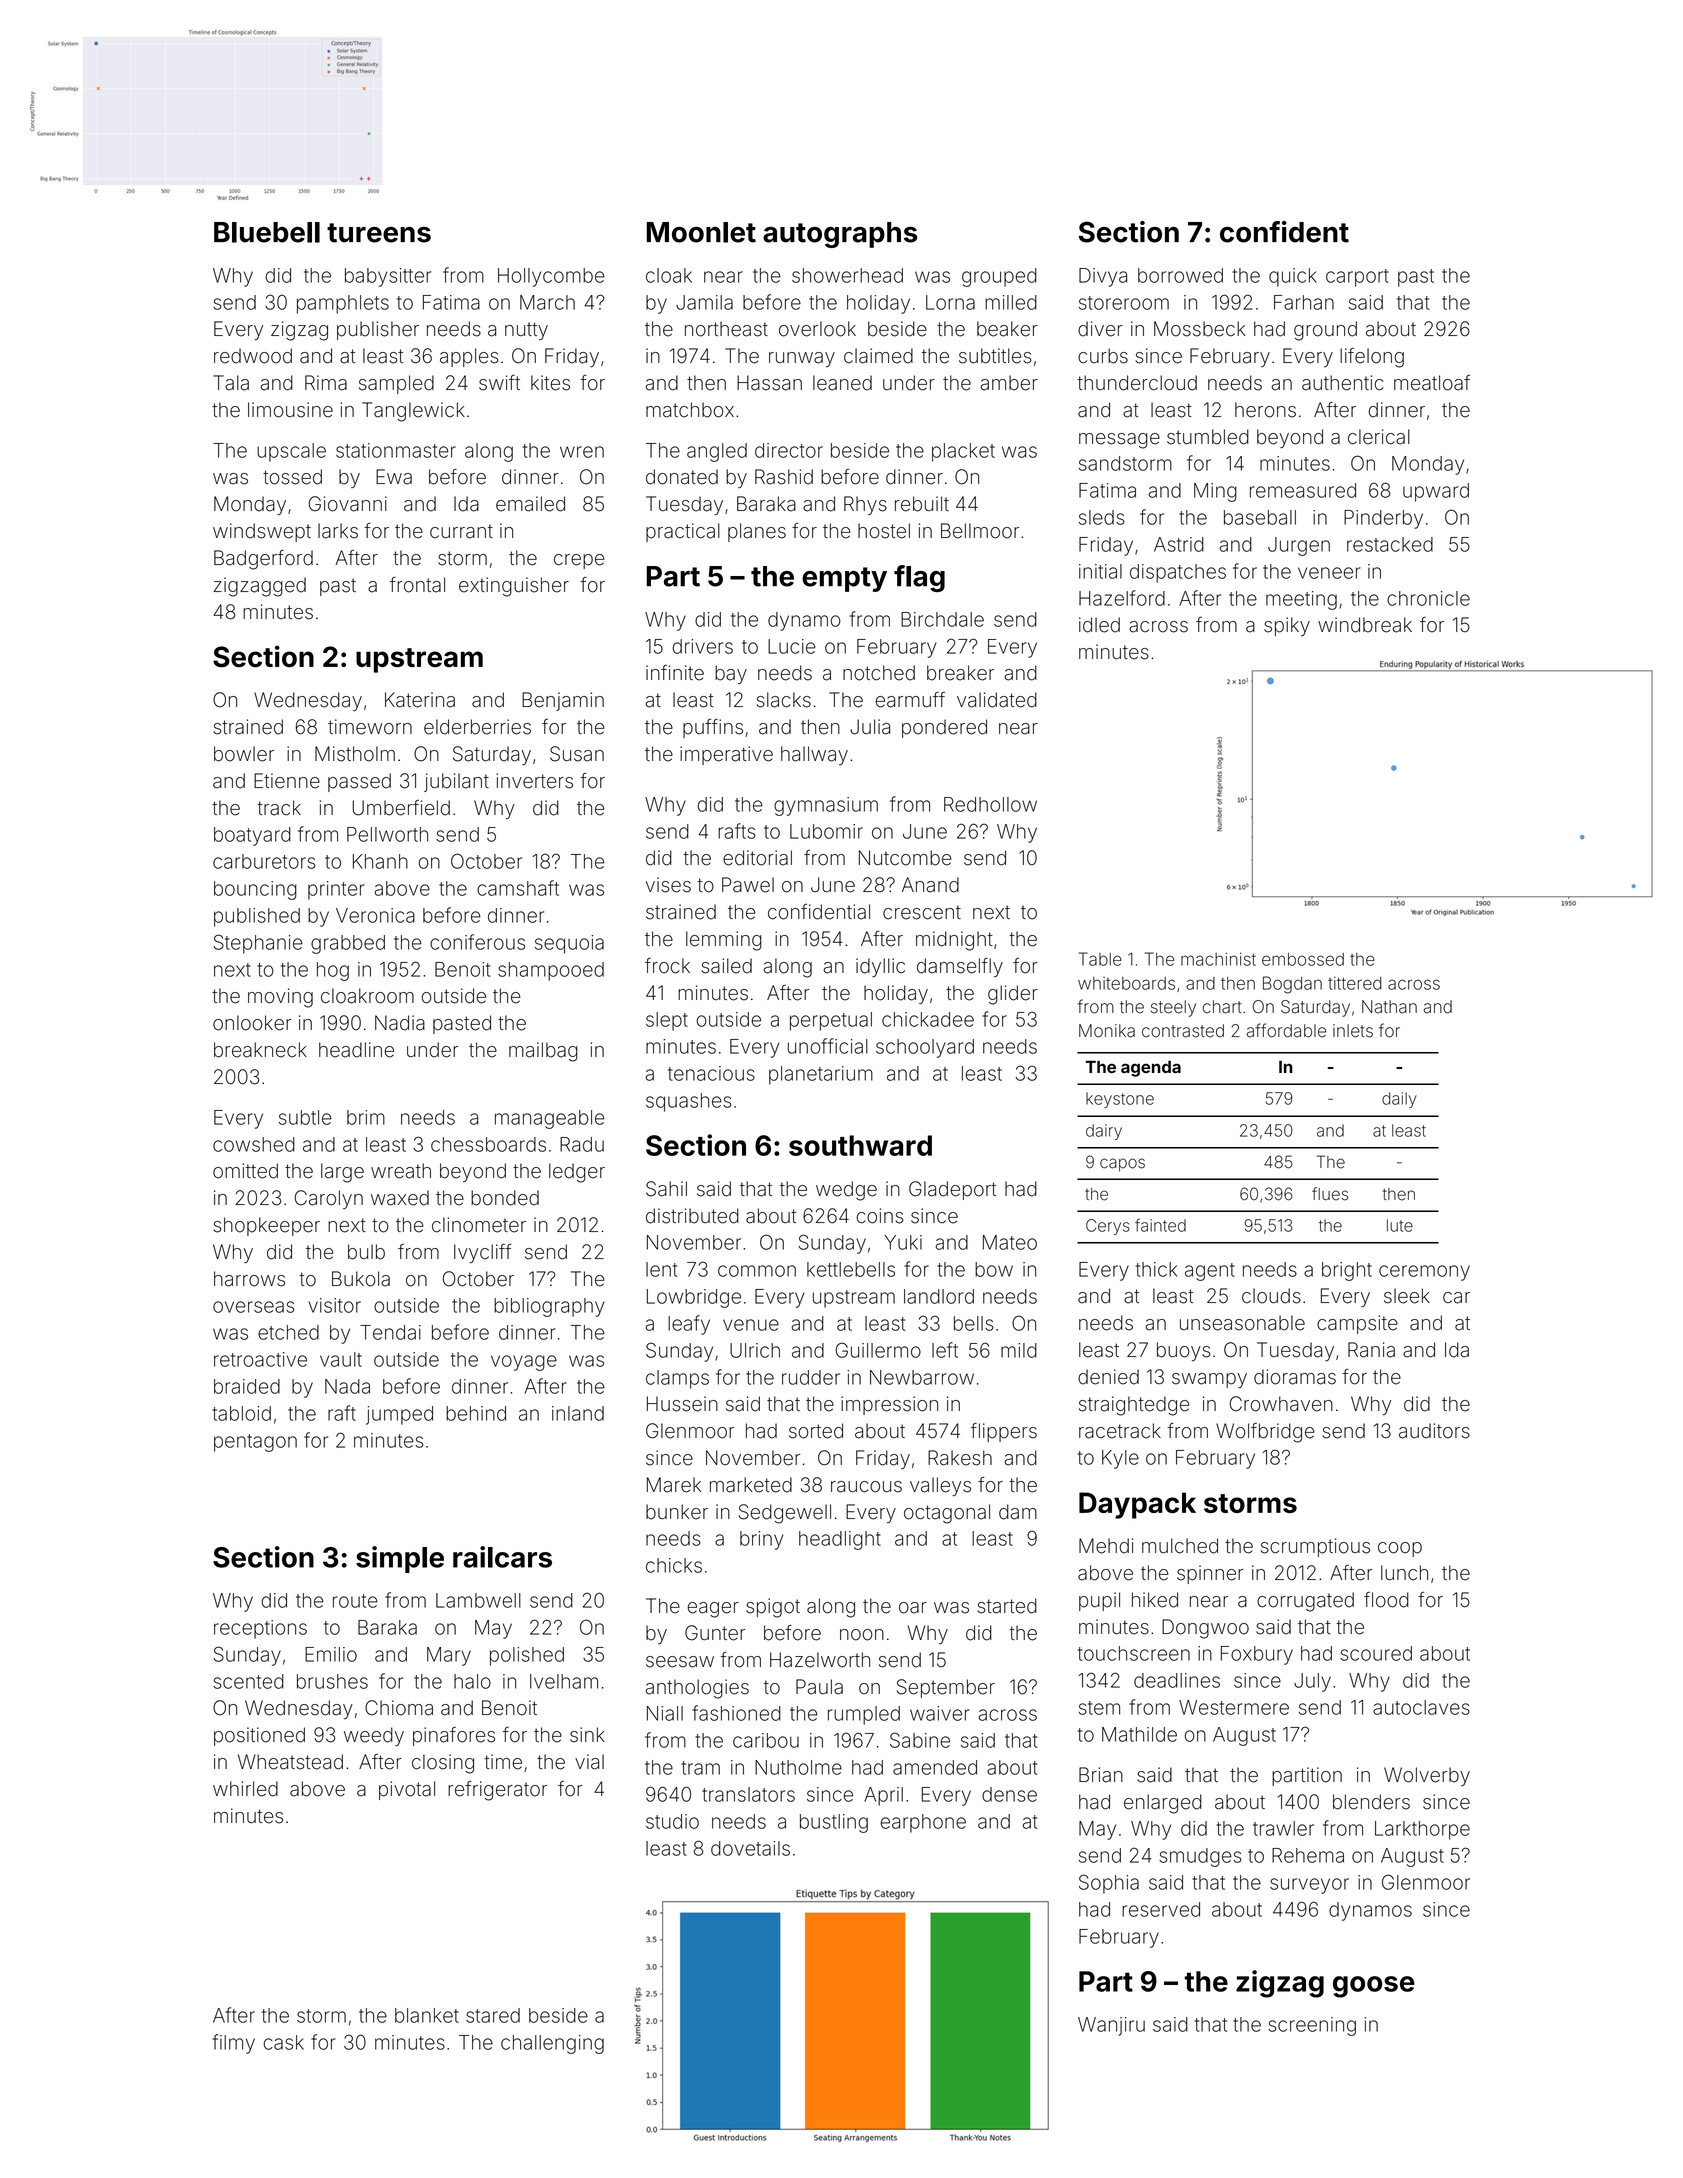  I want to click on carport, so click(1357, 278).
